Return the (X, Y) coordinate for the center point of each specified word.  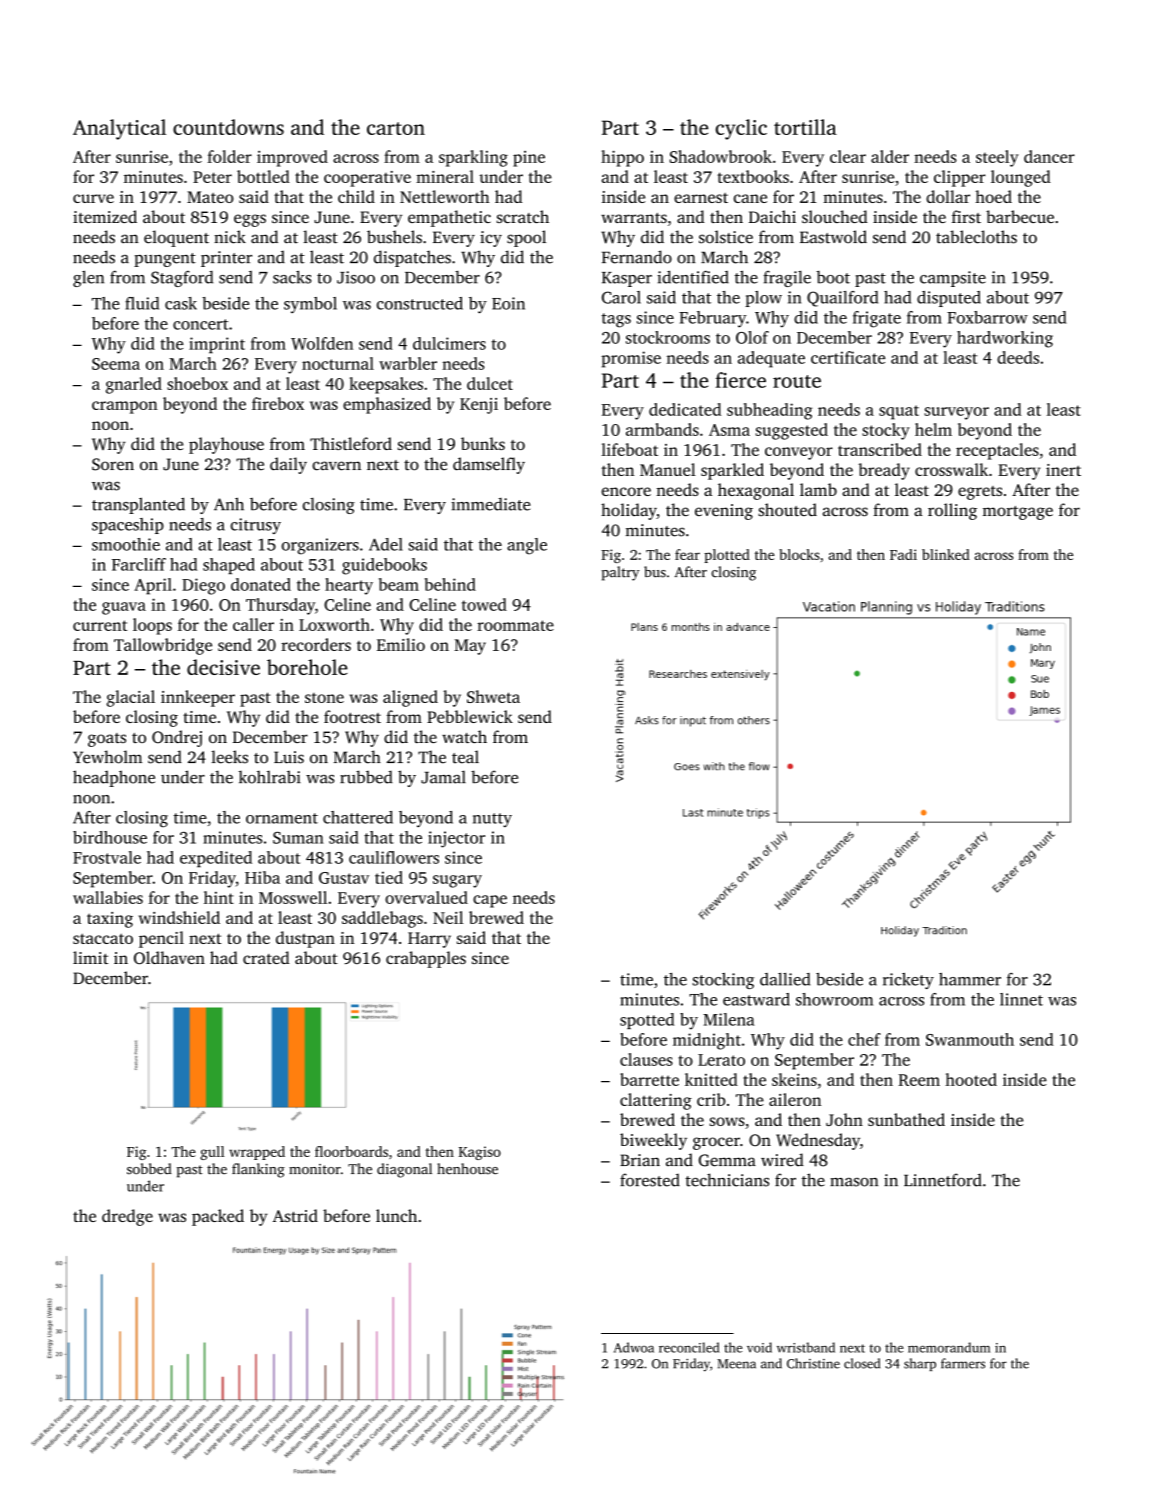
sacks (292, 277)
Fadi (903, 554)
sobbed (149, 1169)
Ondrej (177, 738)
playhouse (226, 445)
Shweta (493, 696)
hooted (971, 1079)
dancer (1049, 156)
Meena (736, 1364)
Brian (640, 1160)
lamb (818, 489)
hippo (622, 158)
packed (218, 1217)
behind (450, 584)
